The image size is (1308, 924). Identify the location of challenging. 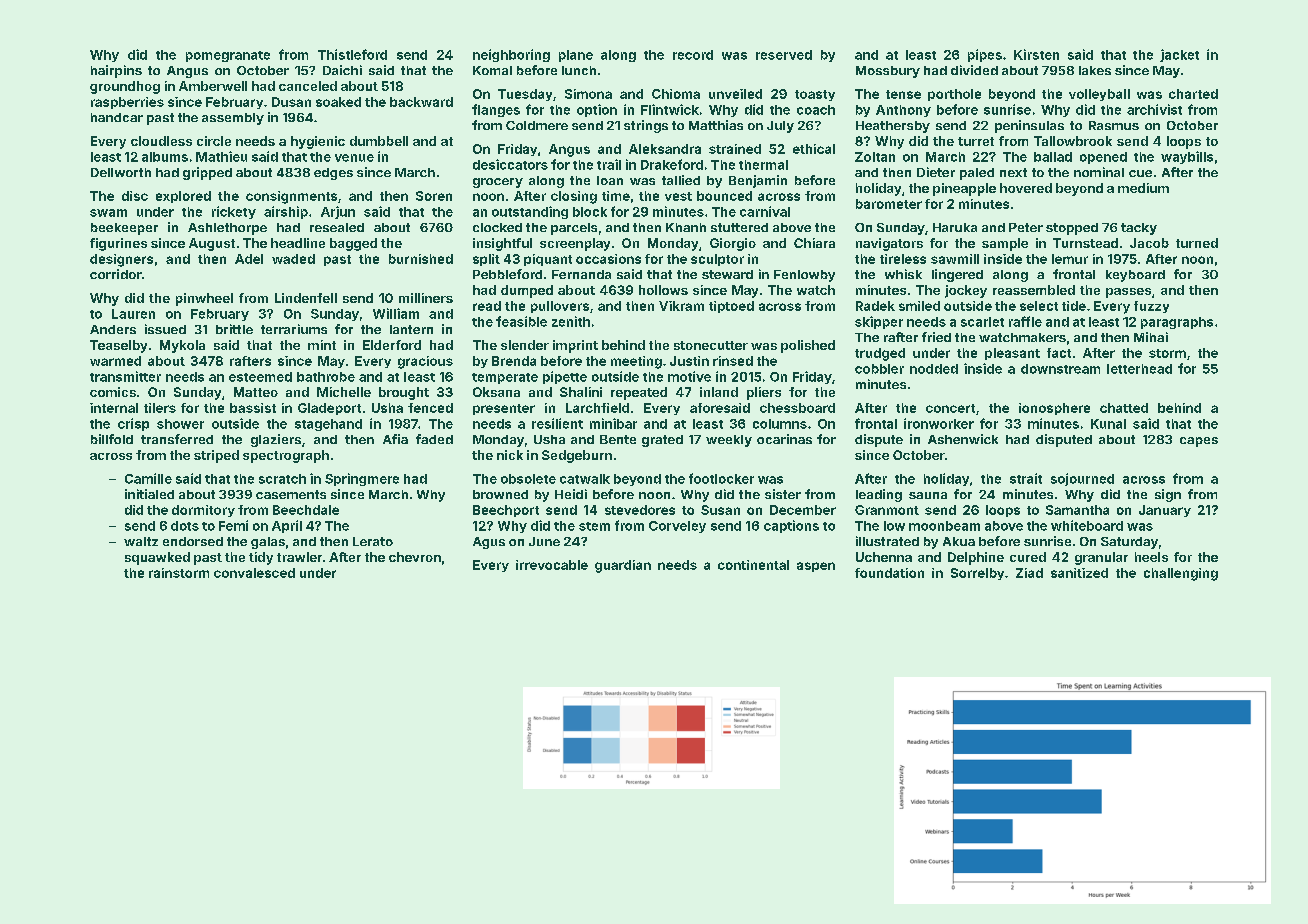
(1181, 574).
